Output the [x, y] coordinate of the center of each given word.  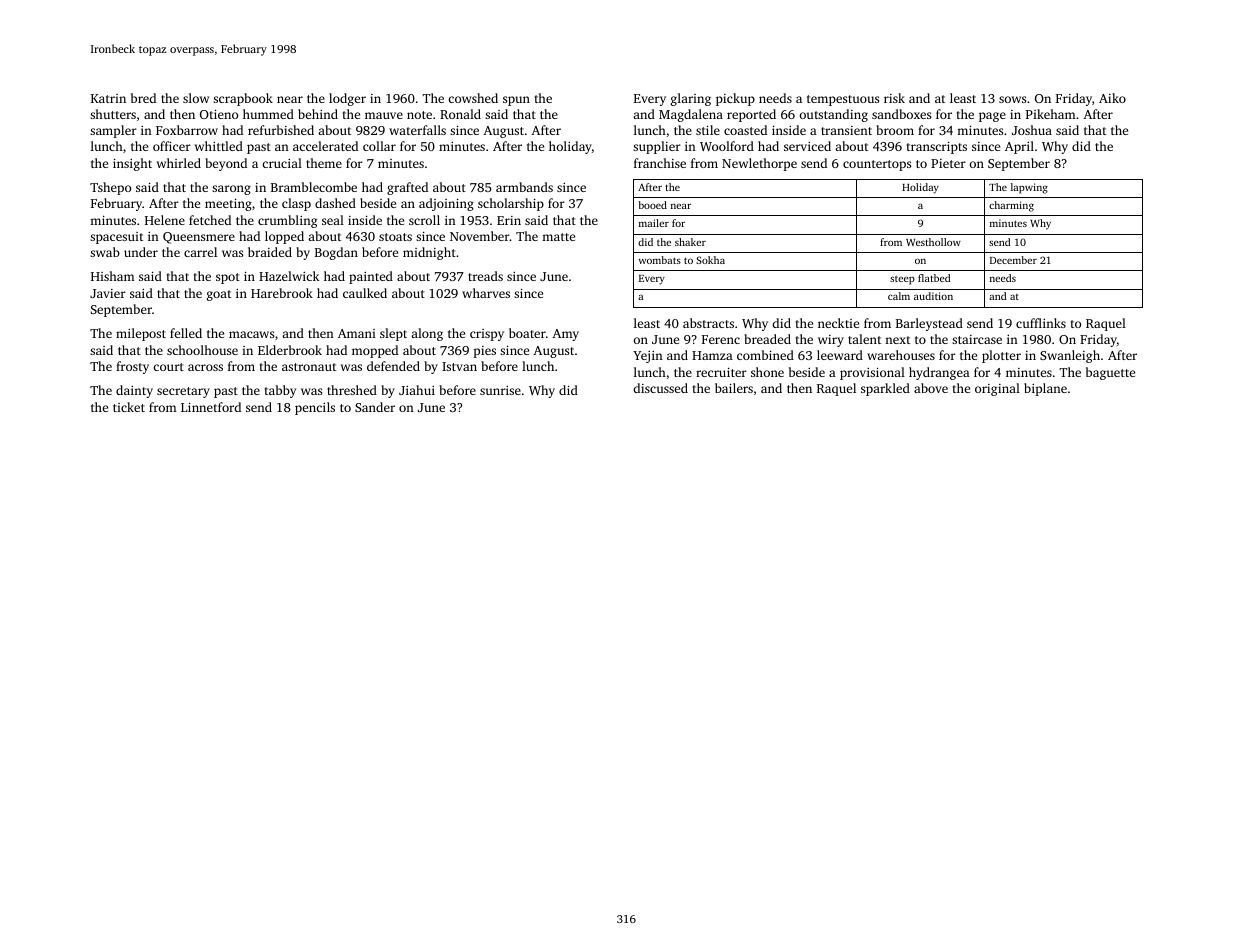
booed [652, 205]
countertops [877, 165]
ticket [129, 407]
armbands [524, 187]
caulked [365, 293]
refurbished [281, 130]
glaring [691, 99]
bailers [734, 388]
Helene [165, 220]
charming [1011, 206]
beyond [226, 164]
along [427, 334]
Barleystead [929, 324]
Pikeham [1050, 114]
